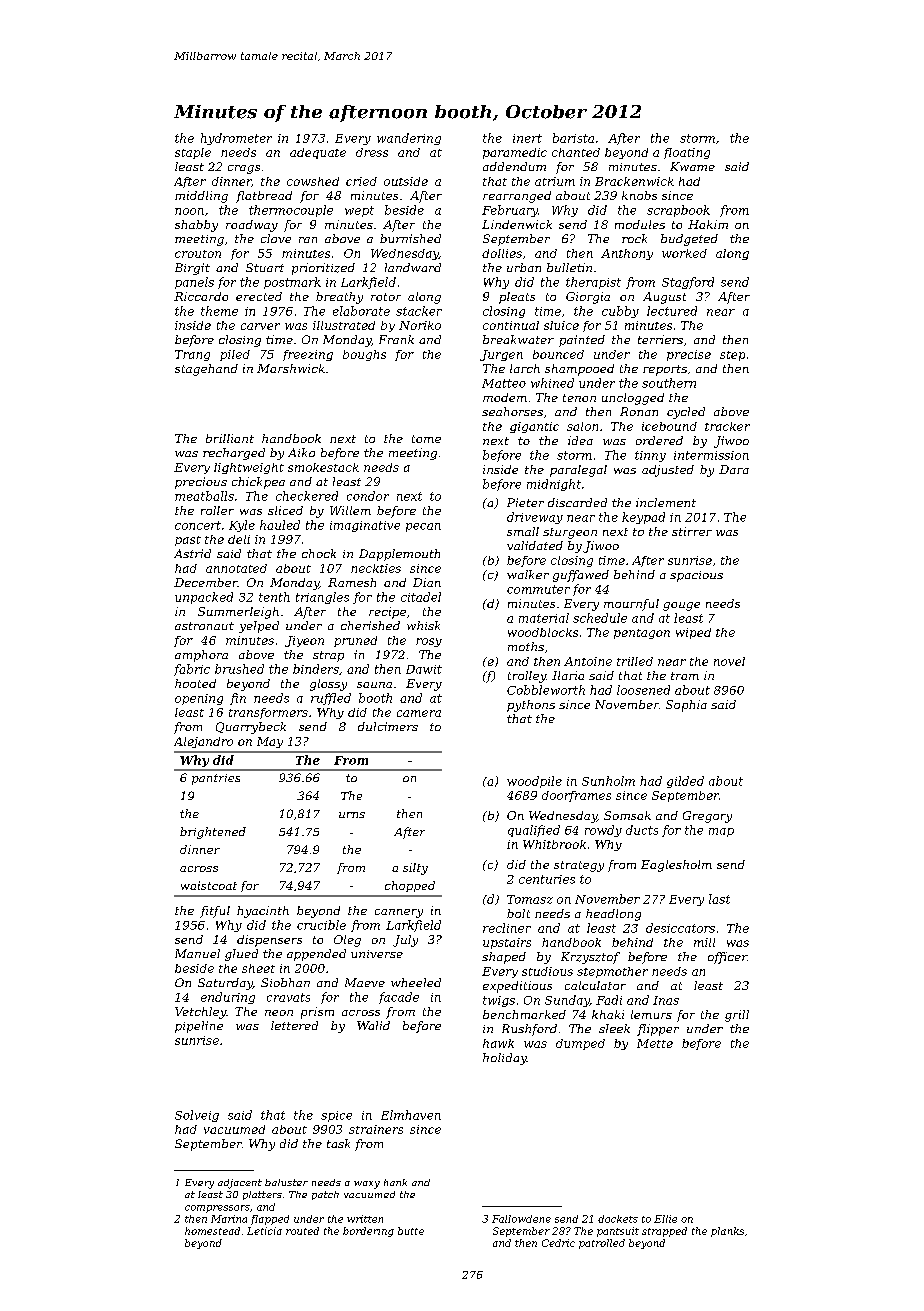 Image resolution: width=924 pixels, height=1311 pixels. Describe the element at coordinates (502, 253) in the screenshot. I see `dollies` at that location.
